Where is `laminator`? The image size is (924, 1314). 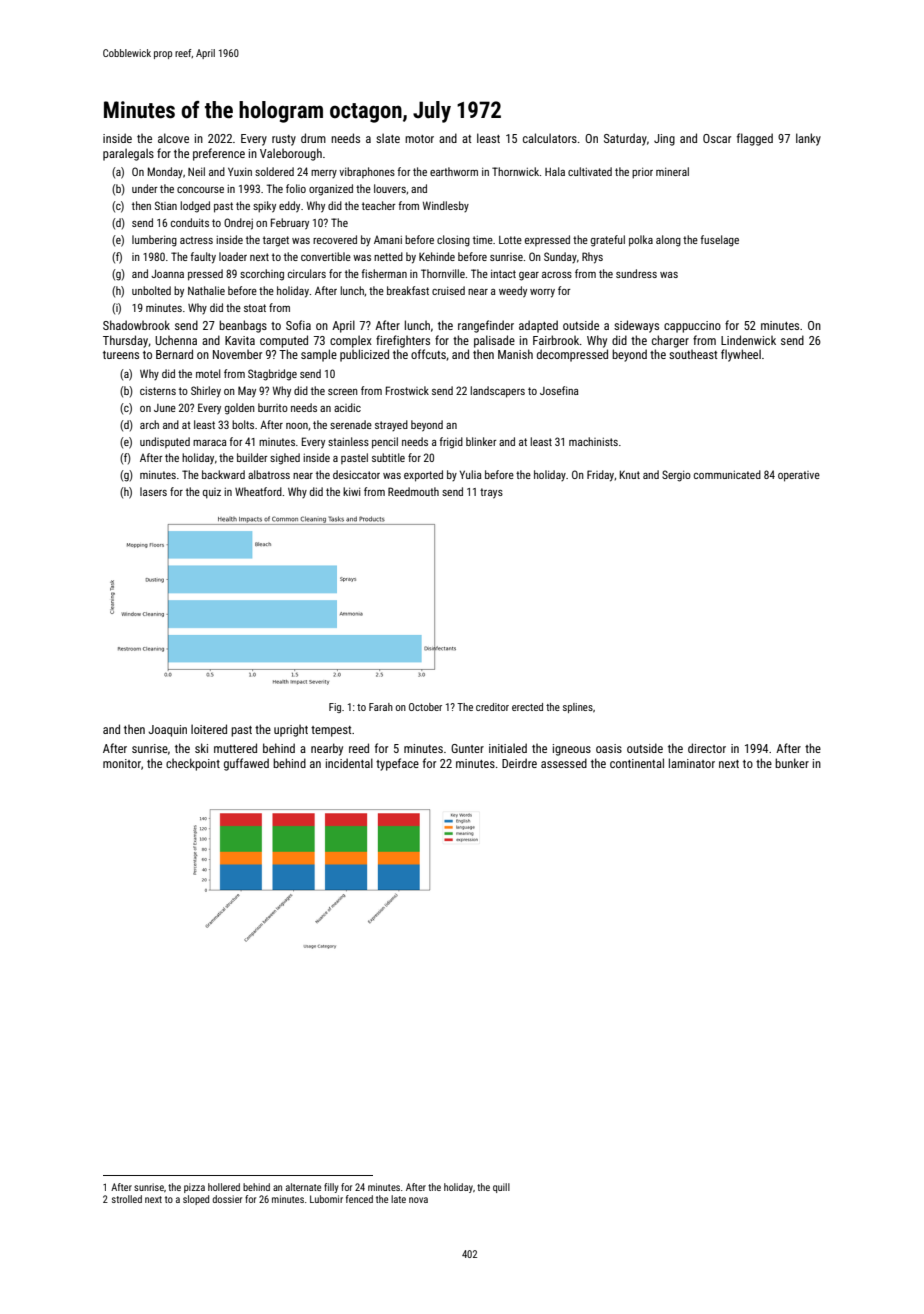 laminator is located at coordinates (692, 763).
